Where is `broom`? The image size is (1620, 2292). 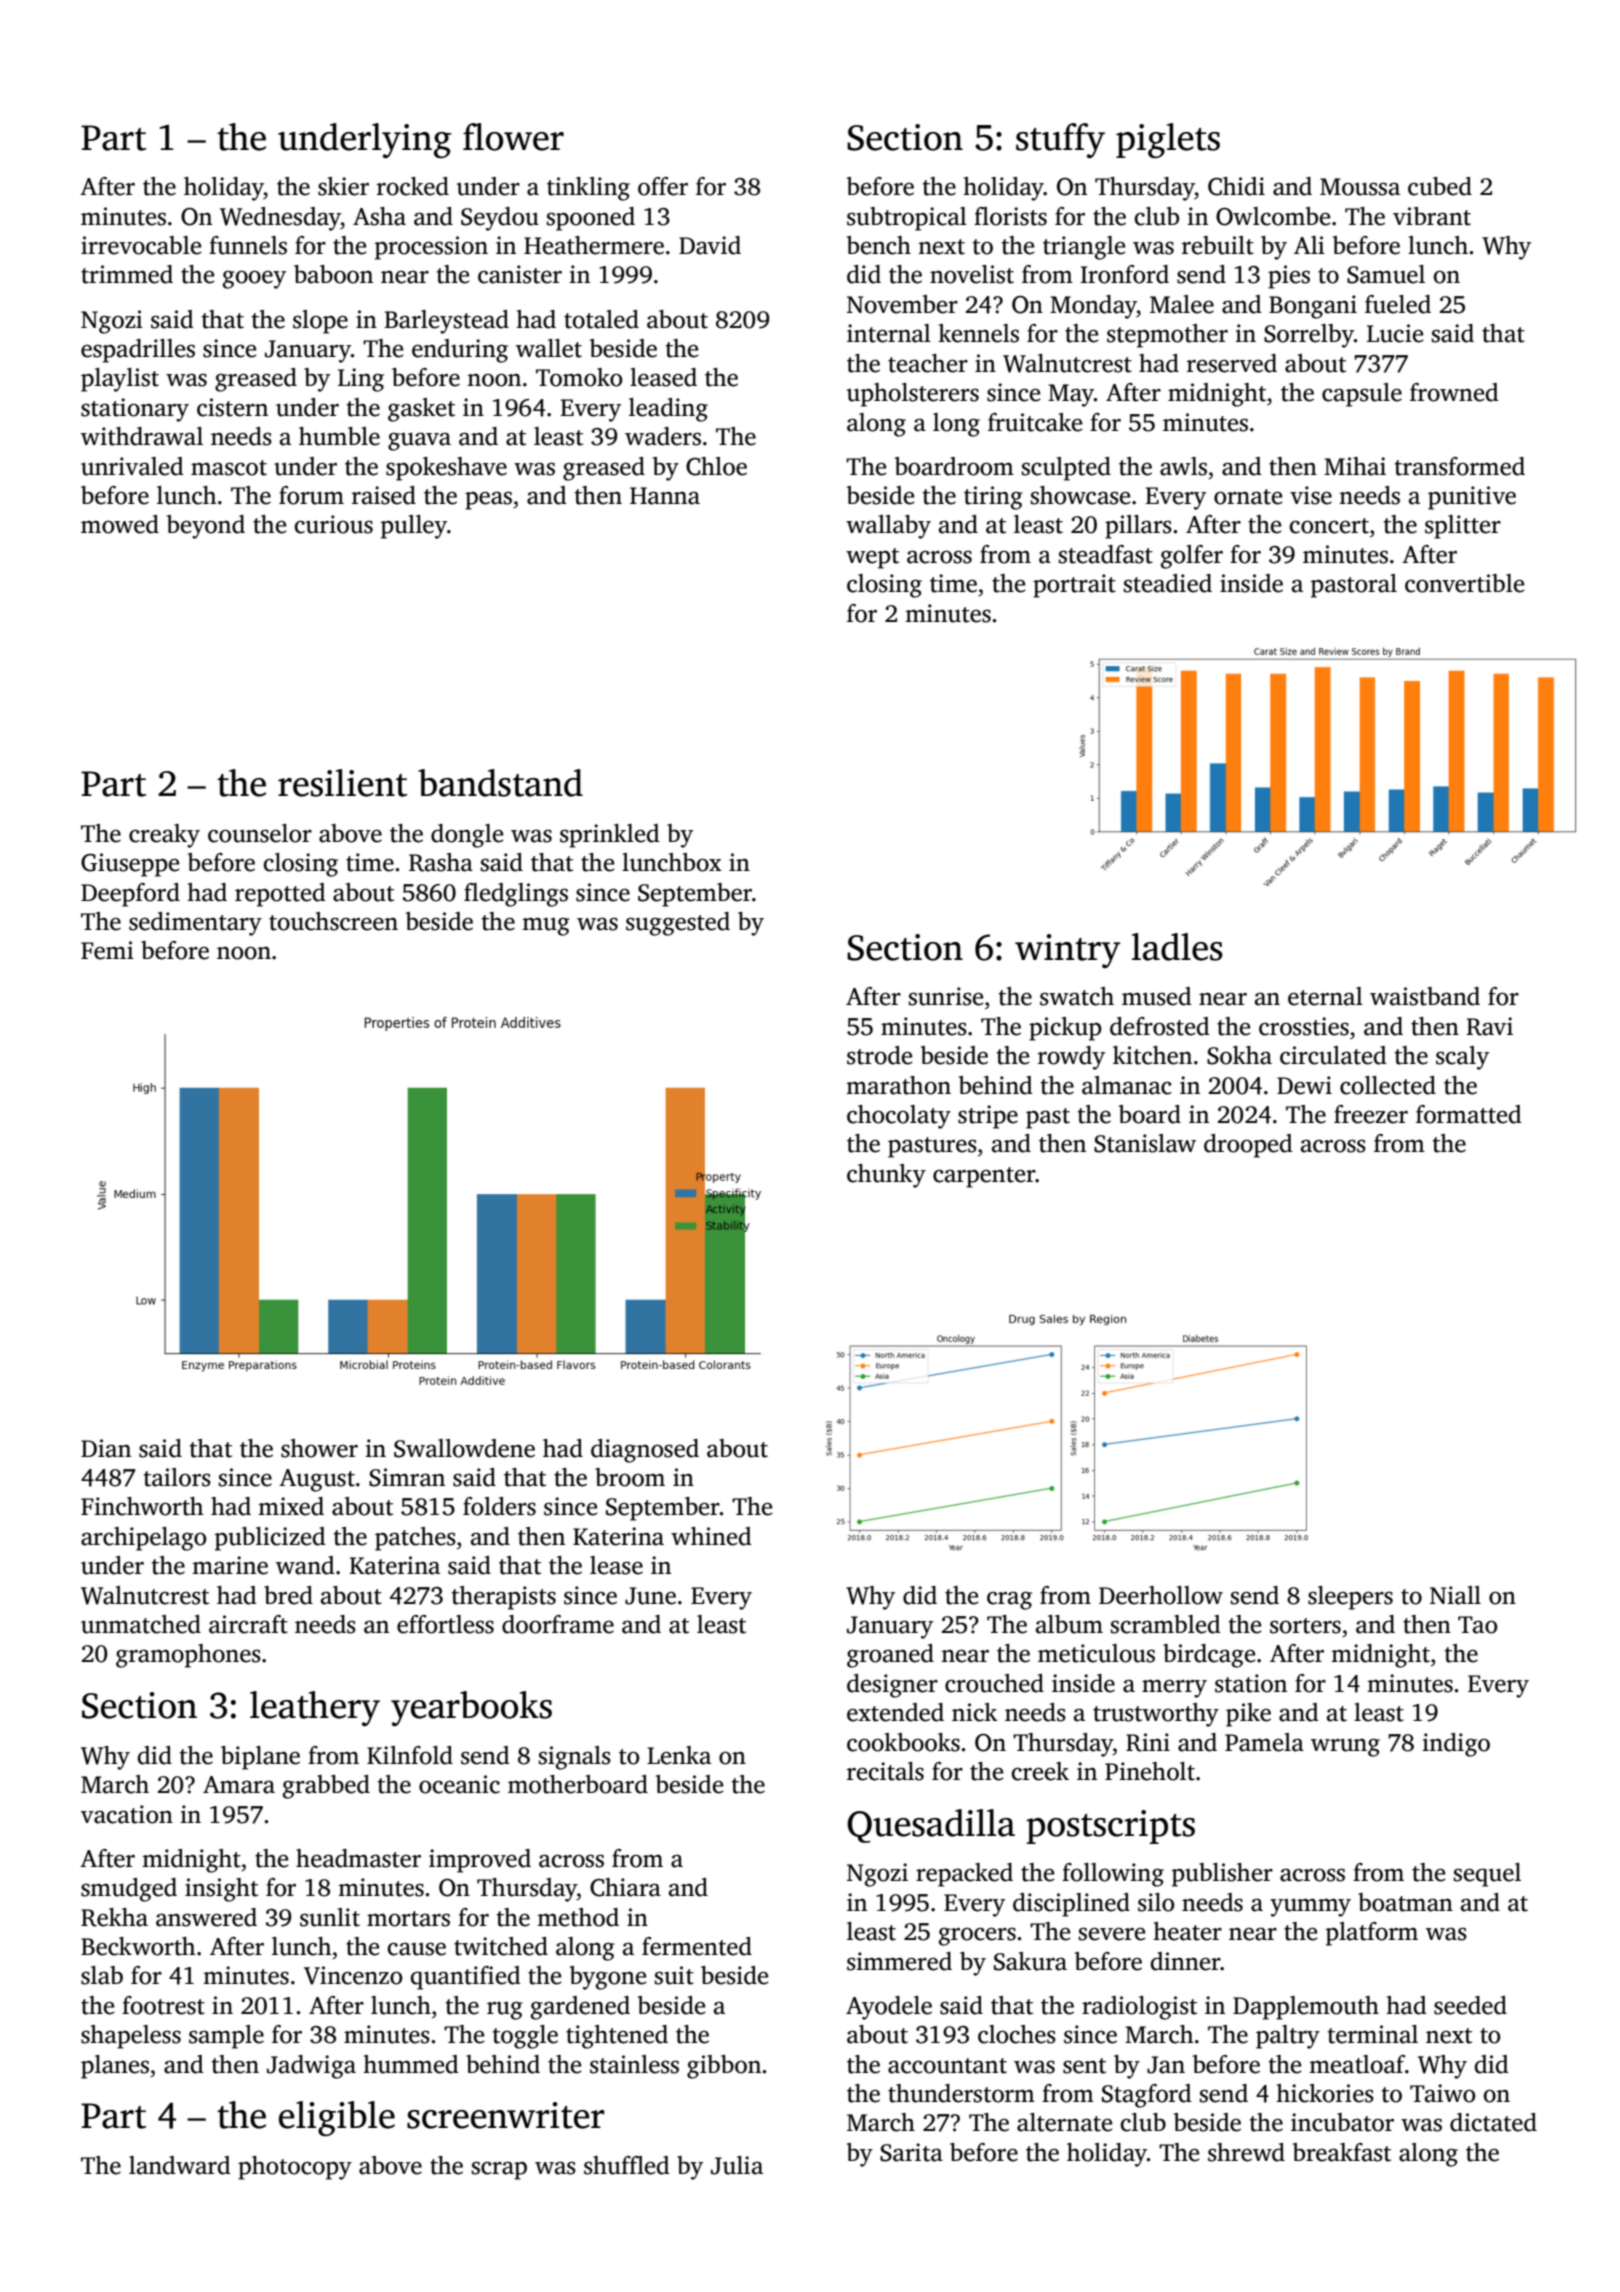
broom is located at coordinates (630, 1477).
